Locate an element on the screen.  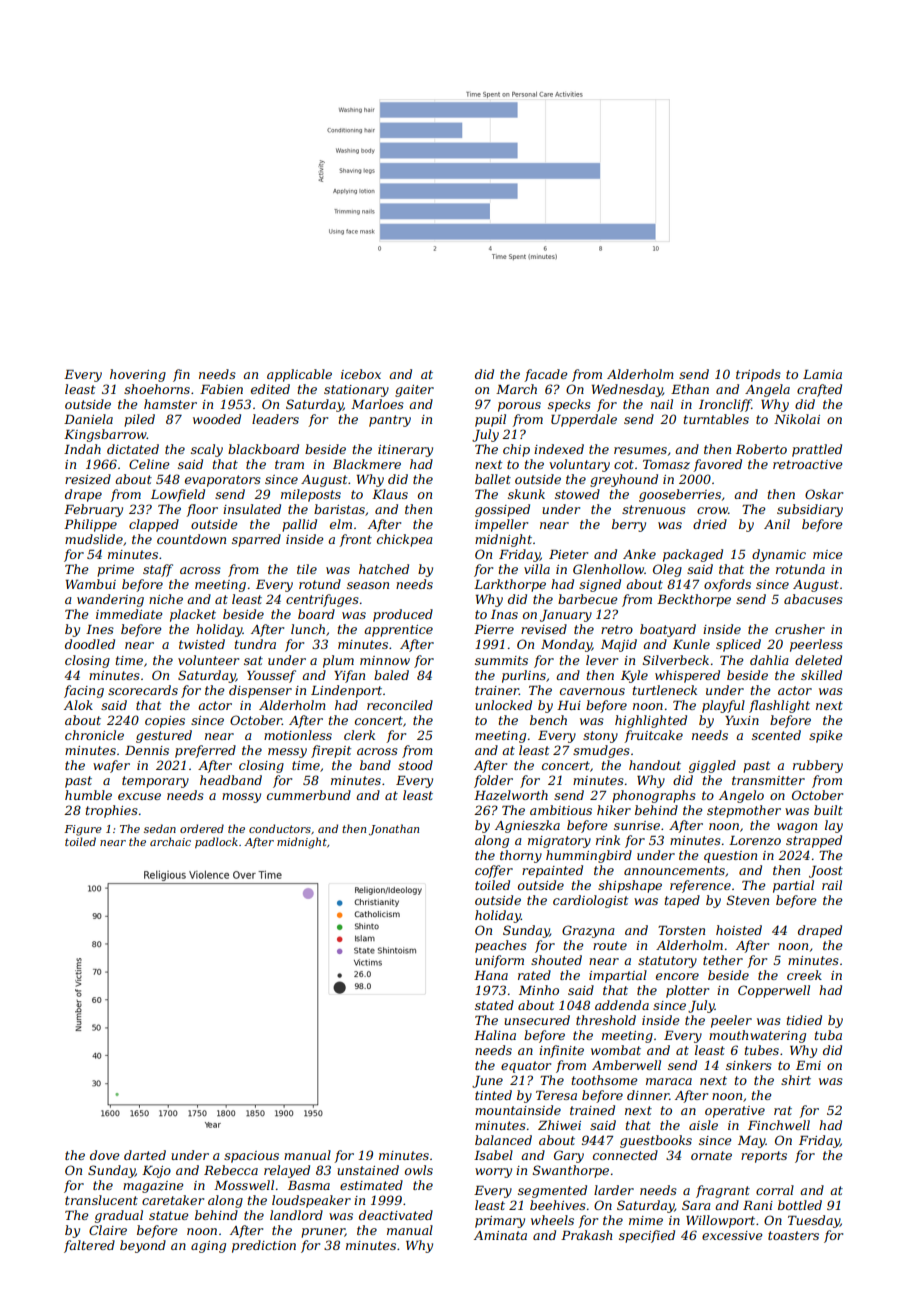
villa is located at coordinates (537, 569).
